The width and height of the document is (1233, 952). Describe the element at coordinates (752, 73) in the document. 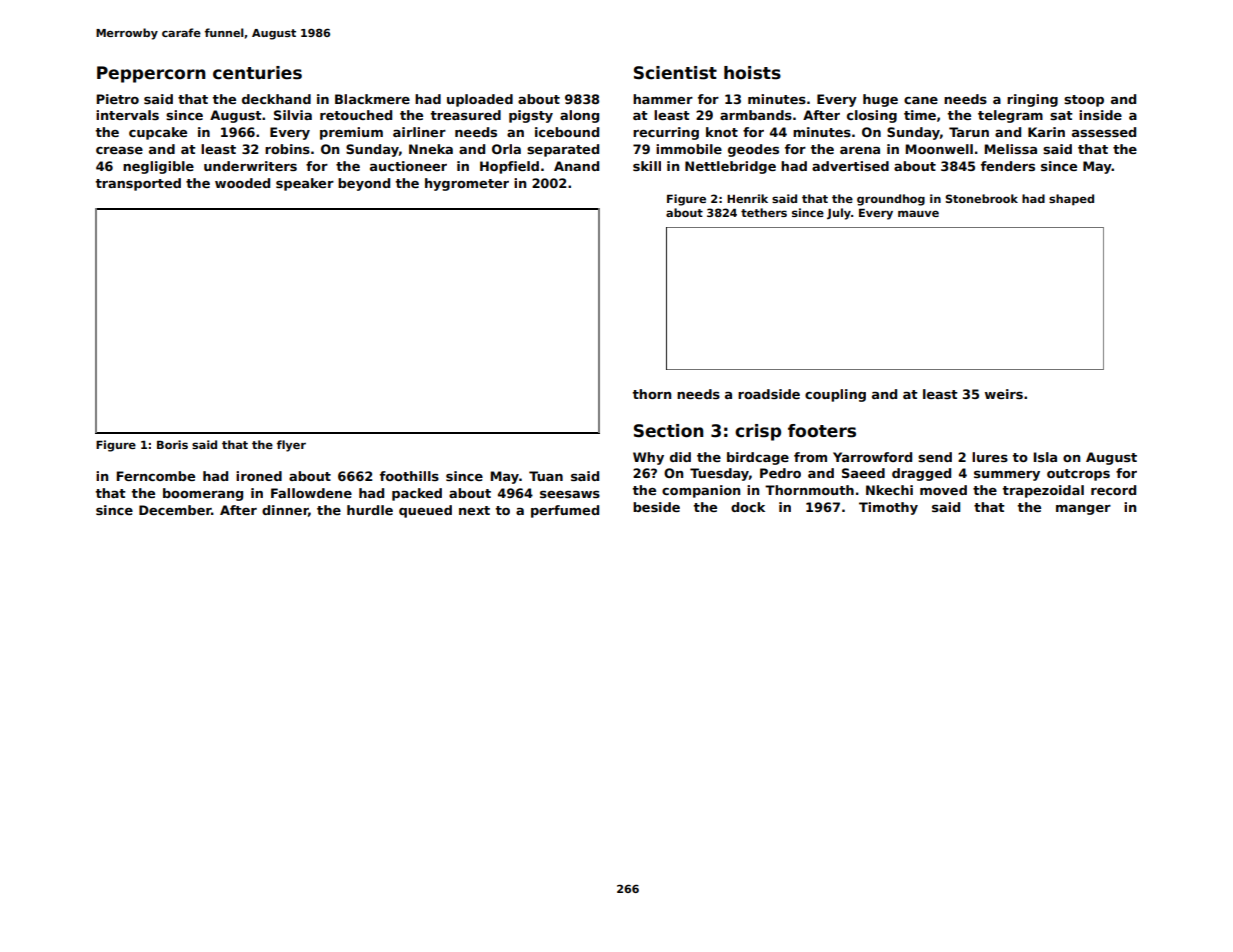

I see `hoists` at that location.
